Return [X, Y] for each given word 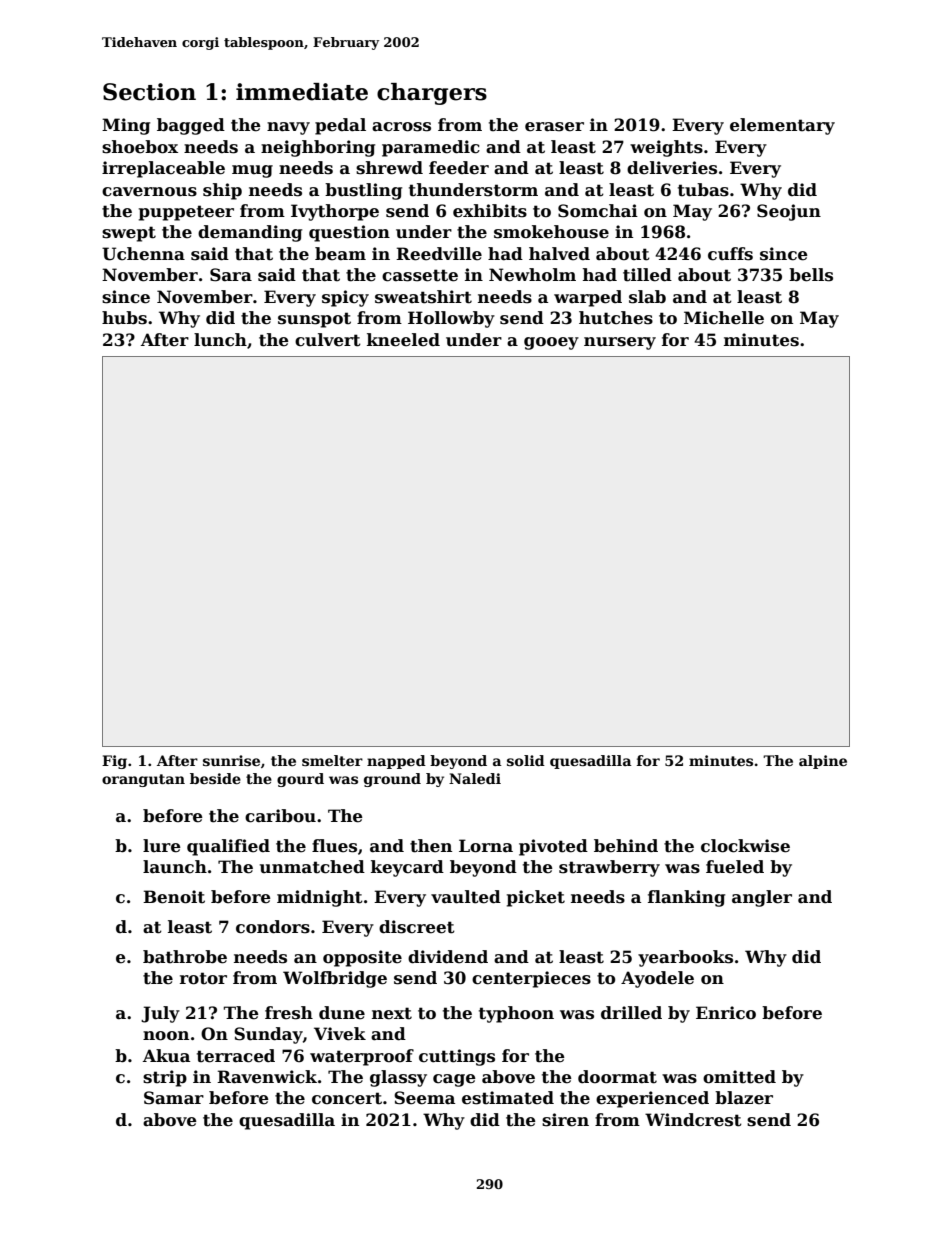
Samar [174, 1098]
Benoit [174, 897]
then [431, 846]
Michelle [724, 318]
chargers [432, 94]
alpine [823, 762]
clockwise [745, 846]
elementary [782, 126]
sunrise [231, 760]
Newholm [532, 275]
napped [396, 762]
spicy [345, 298]
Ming [126, 126]
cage [454, 1080]
